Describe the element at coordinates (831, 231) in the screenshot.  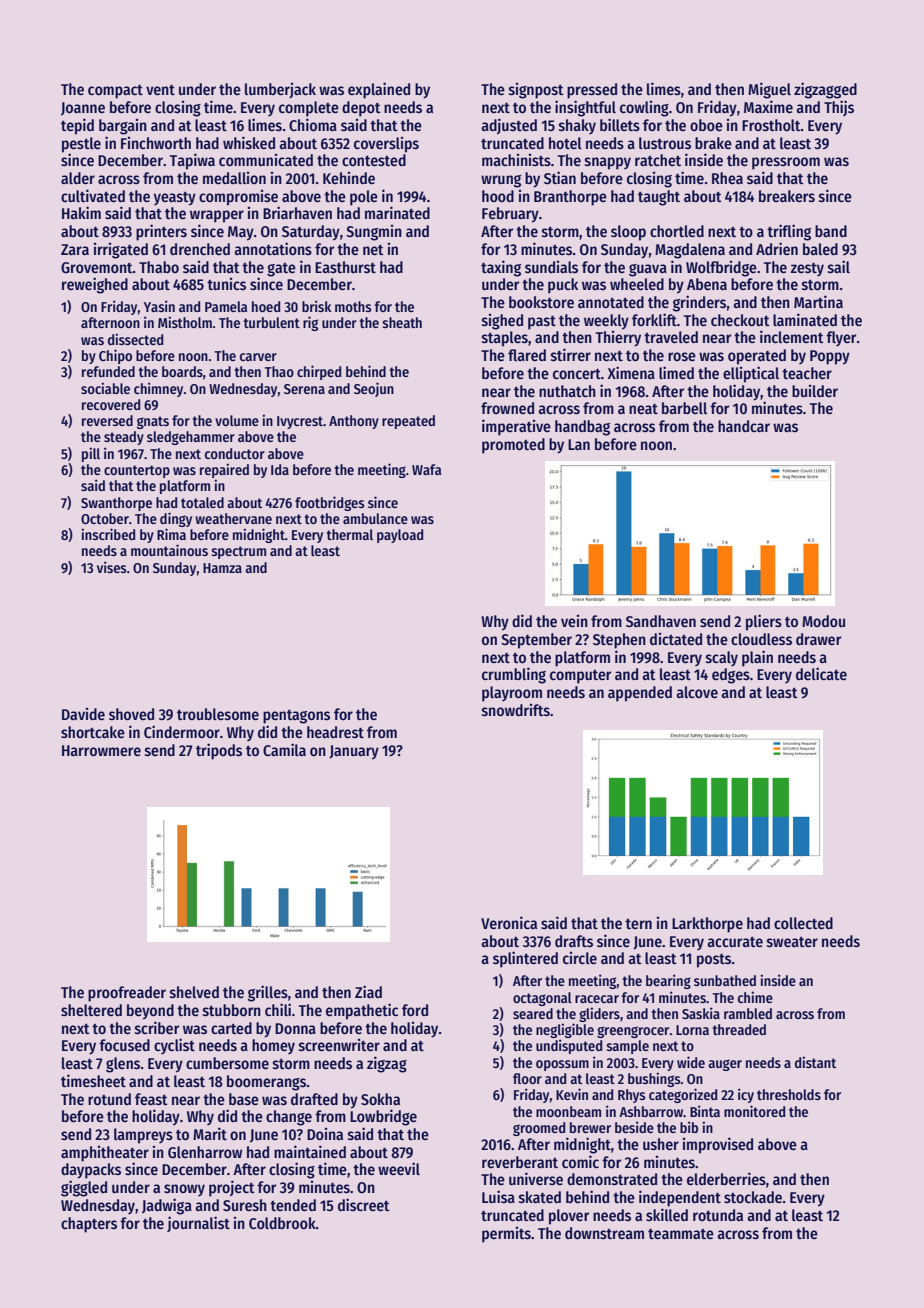
I see `band` at that location.
